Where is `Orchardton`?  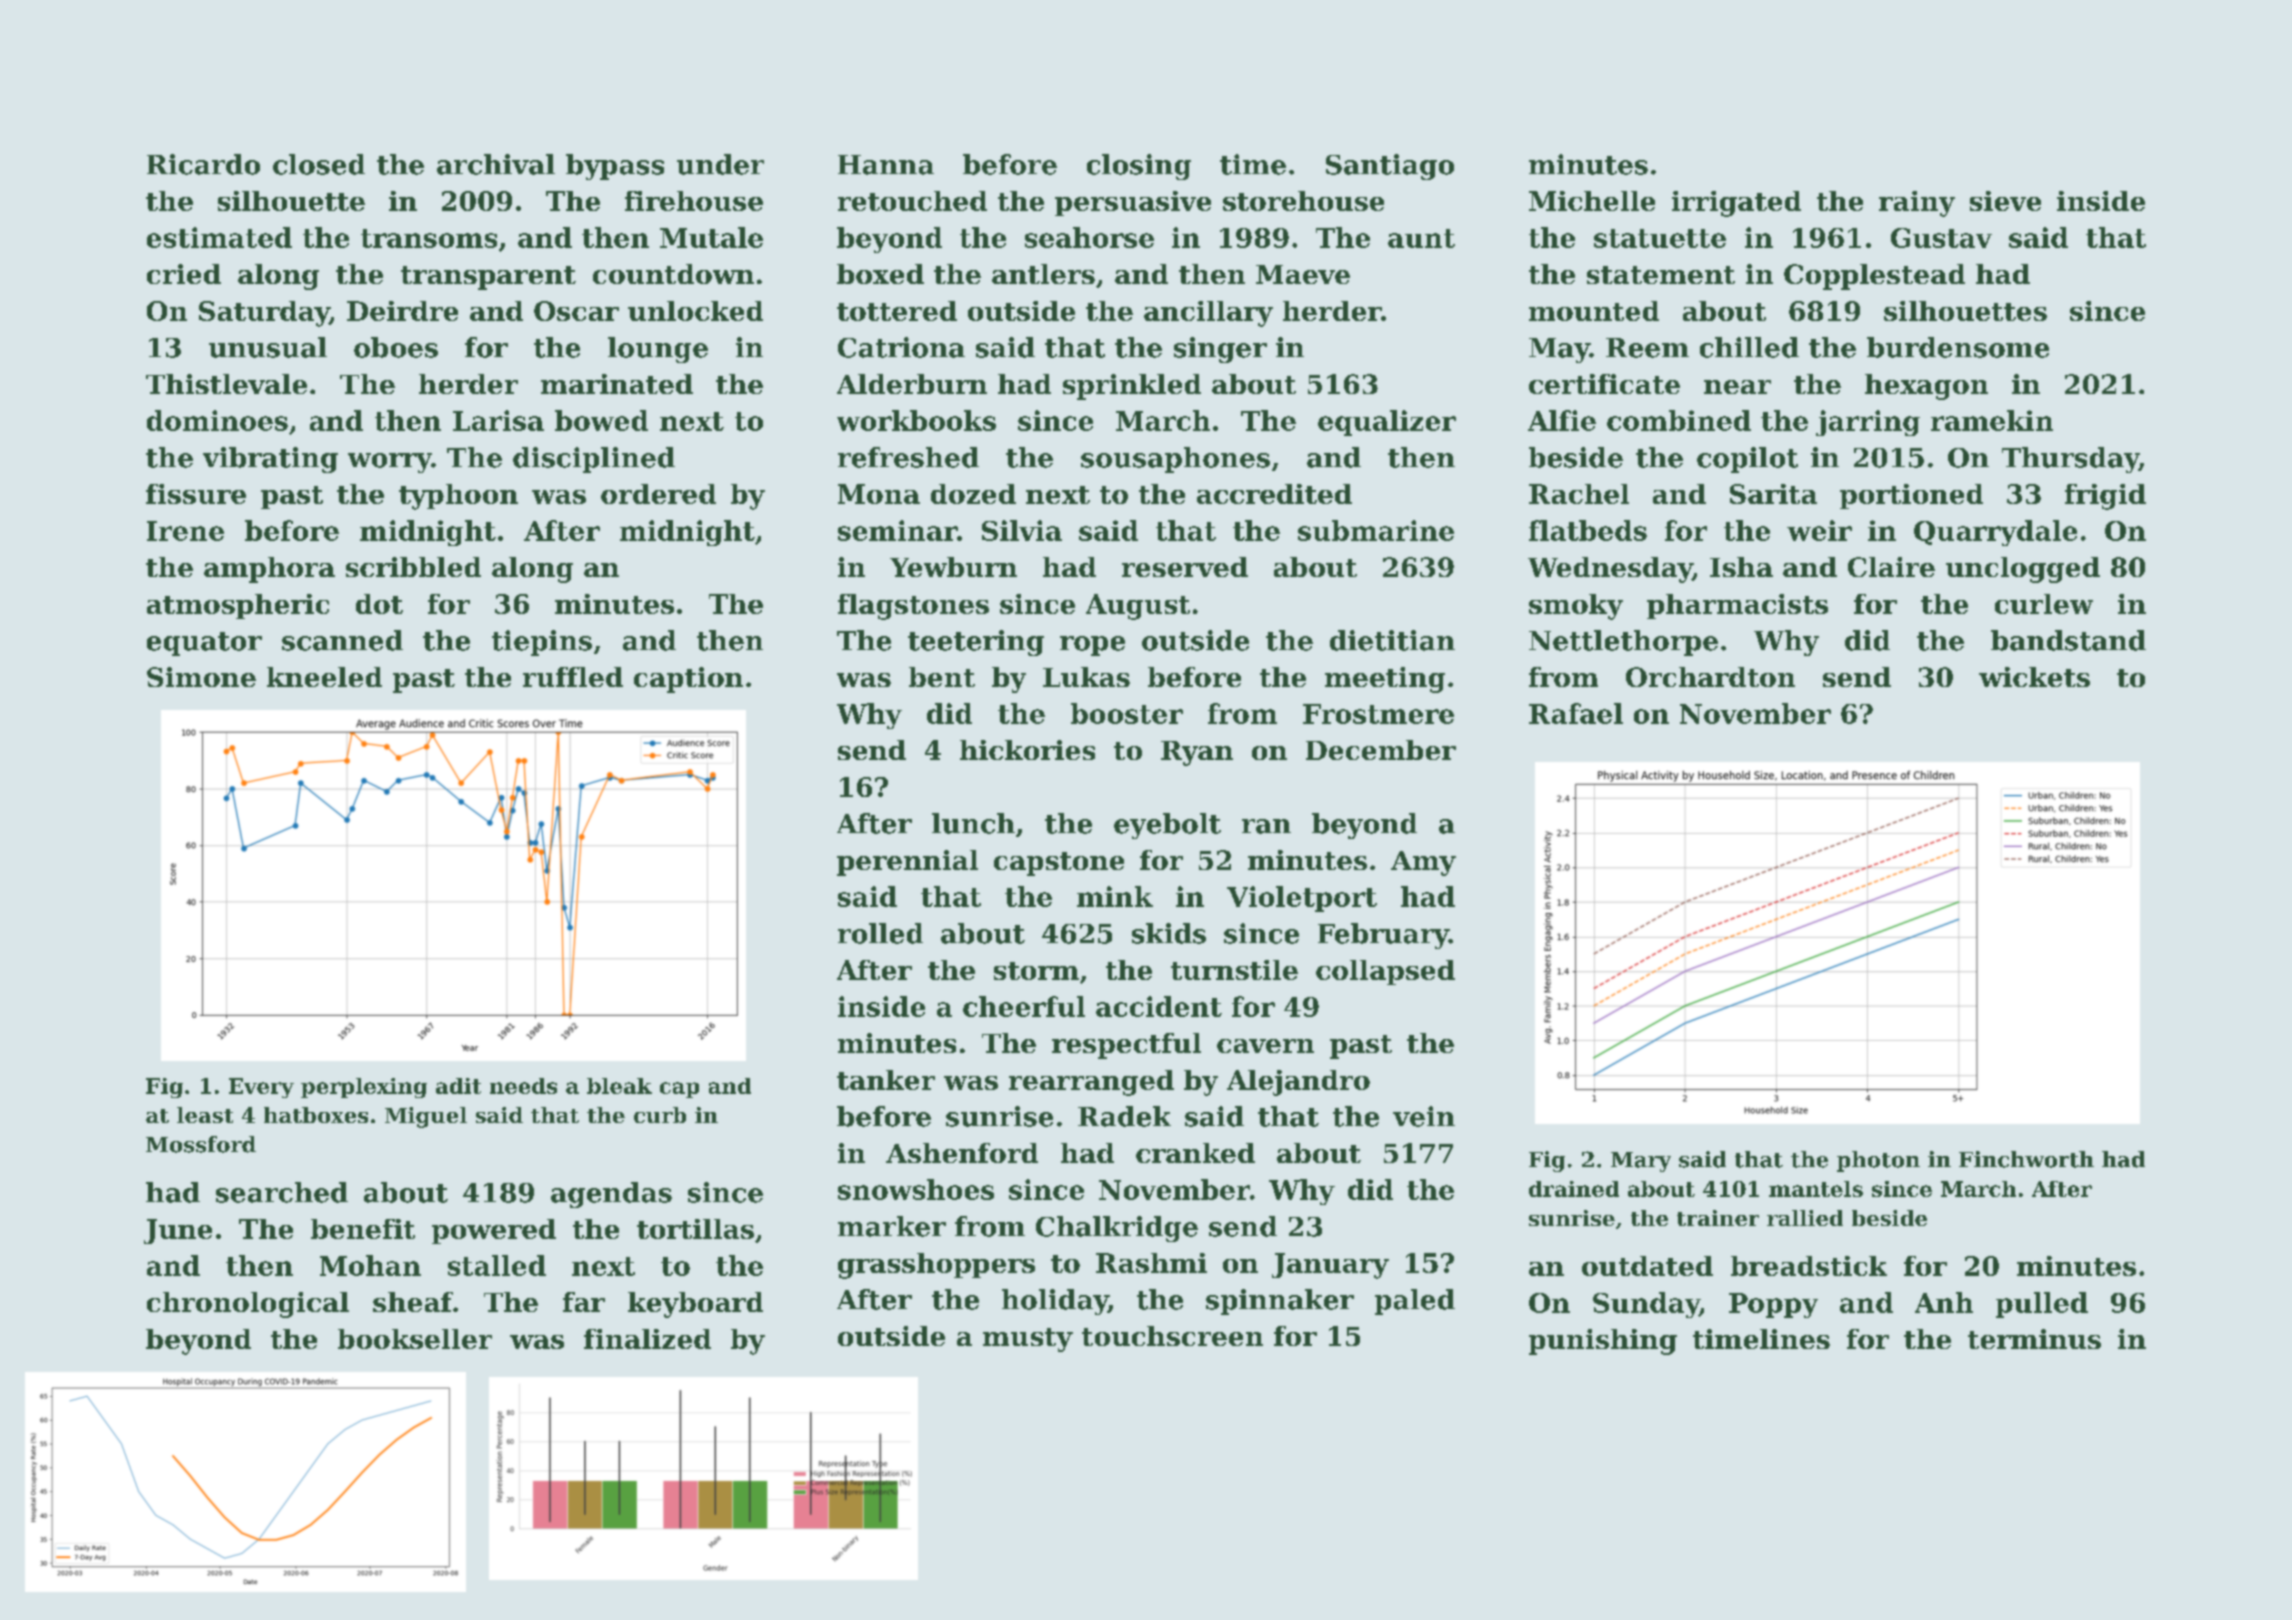 Orchardton is located at coordinates (1710, 677).
